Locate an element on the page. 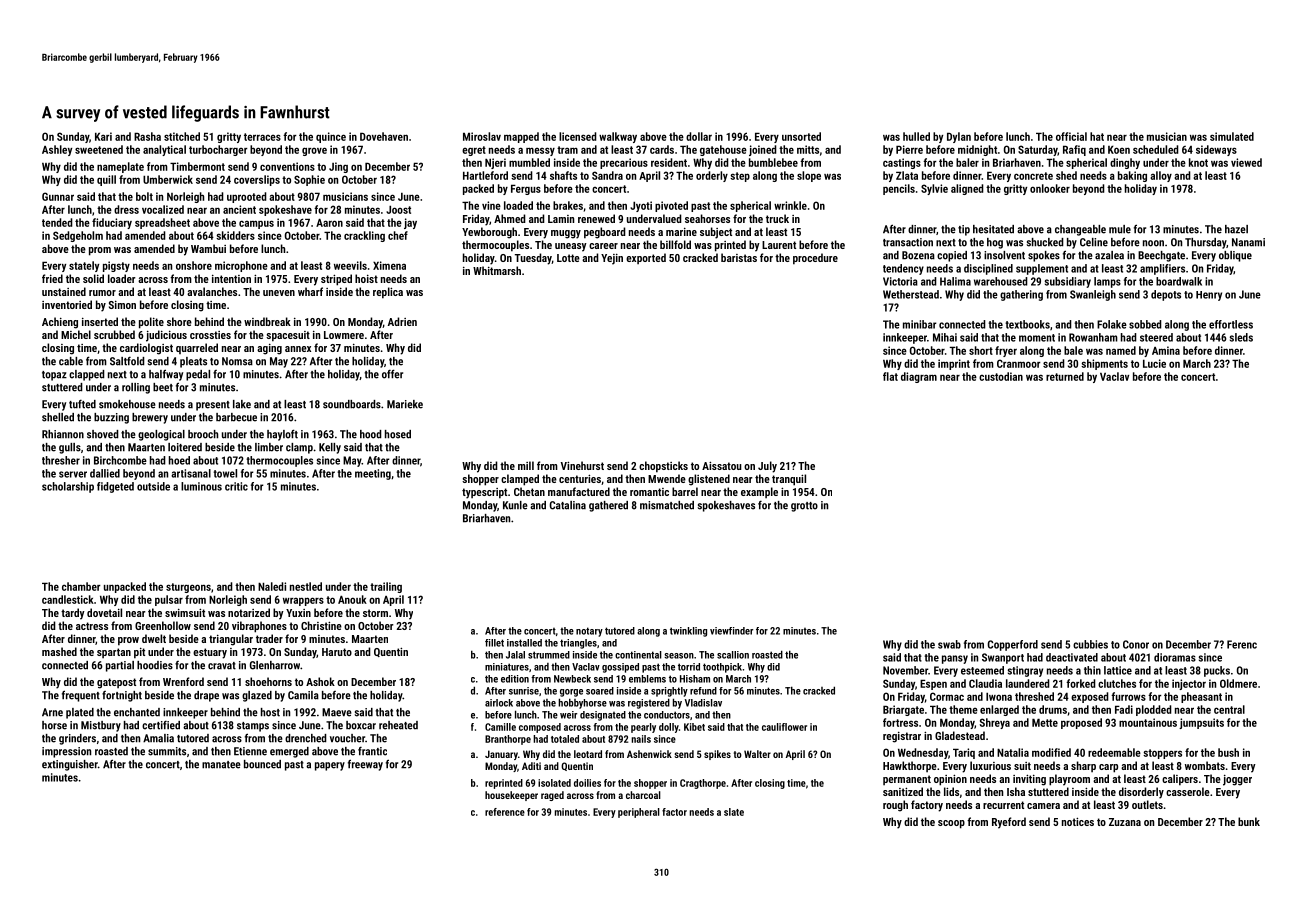 The width and height of the image is (1308, 924). toothpick is located at coordinates (722, 668).
